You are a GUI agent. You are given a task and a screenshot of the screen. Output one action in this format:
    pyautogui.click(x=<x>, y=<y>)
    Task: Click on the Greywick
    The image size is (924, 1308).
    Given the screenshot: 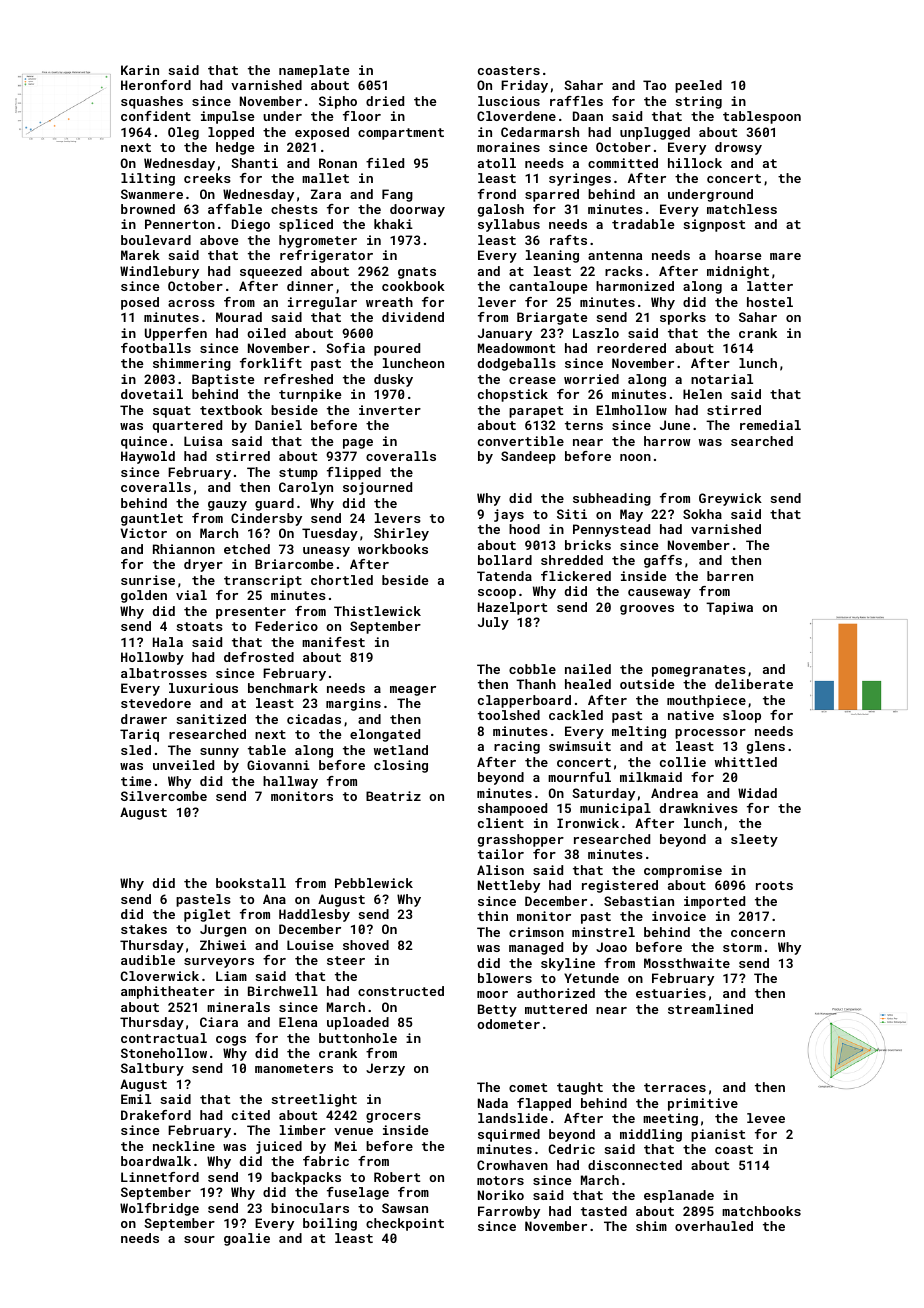 What is the action you would take?
    pyautogui.click(x=730, y=499)
